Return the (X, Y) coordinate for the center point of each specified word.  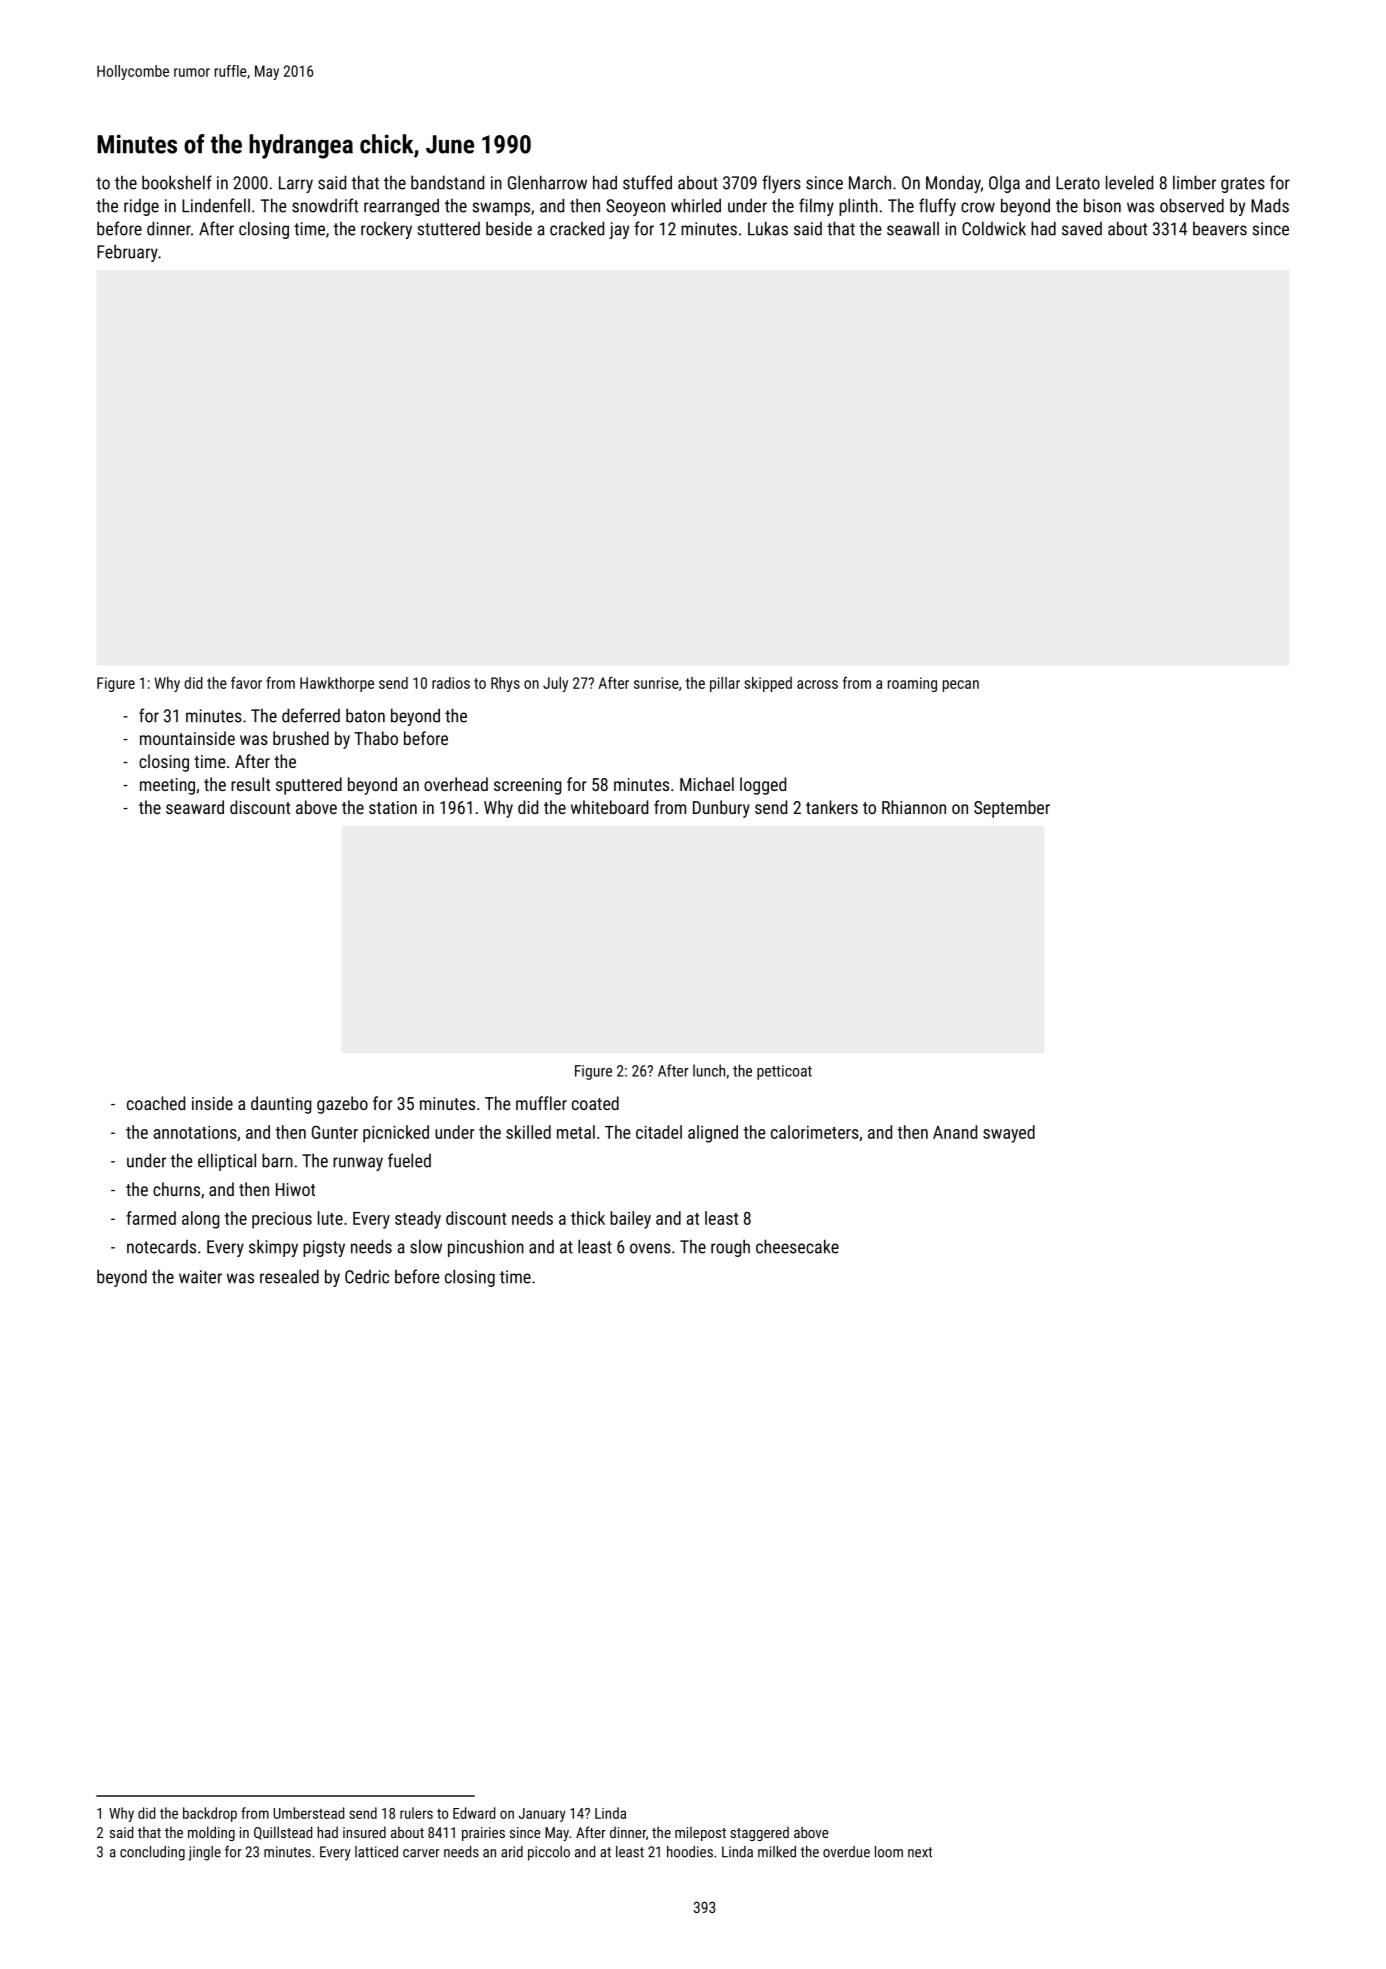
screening (528, 786)
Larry (296, 184)
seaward (195, 807)
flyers (781, 184)
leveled (1129, 182)
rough (730, 1248)
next (920, 1852)
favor (246, 682)
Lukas (768, 228)
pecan (961, 686)
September (1012, 809)
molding (211, 1833)
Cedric (367, 1277)
